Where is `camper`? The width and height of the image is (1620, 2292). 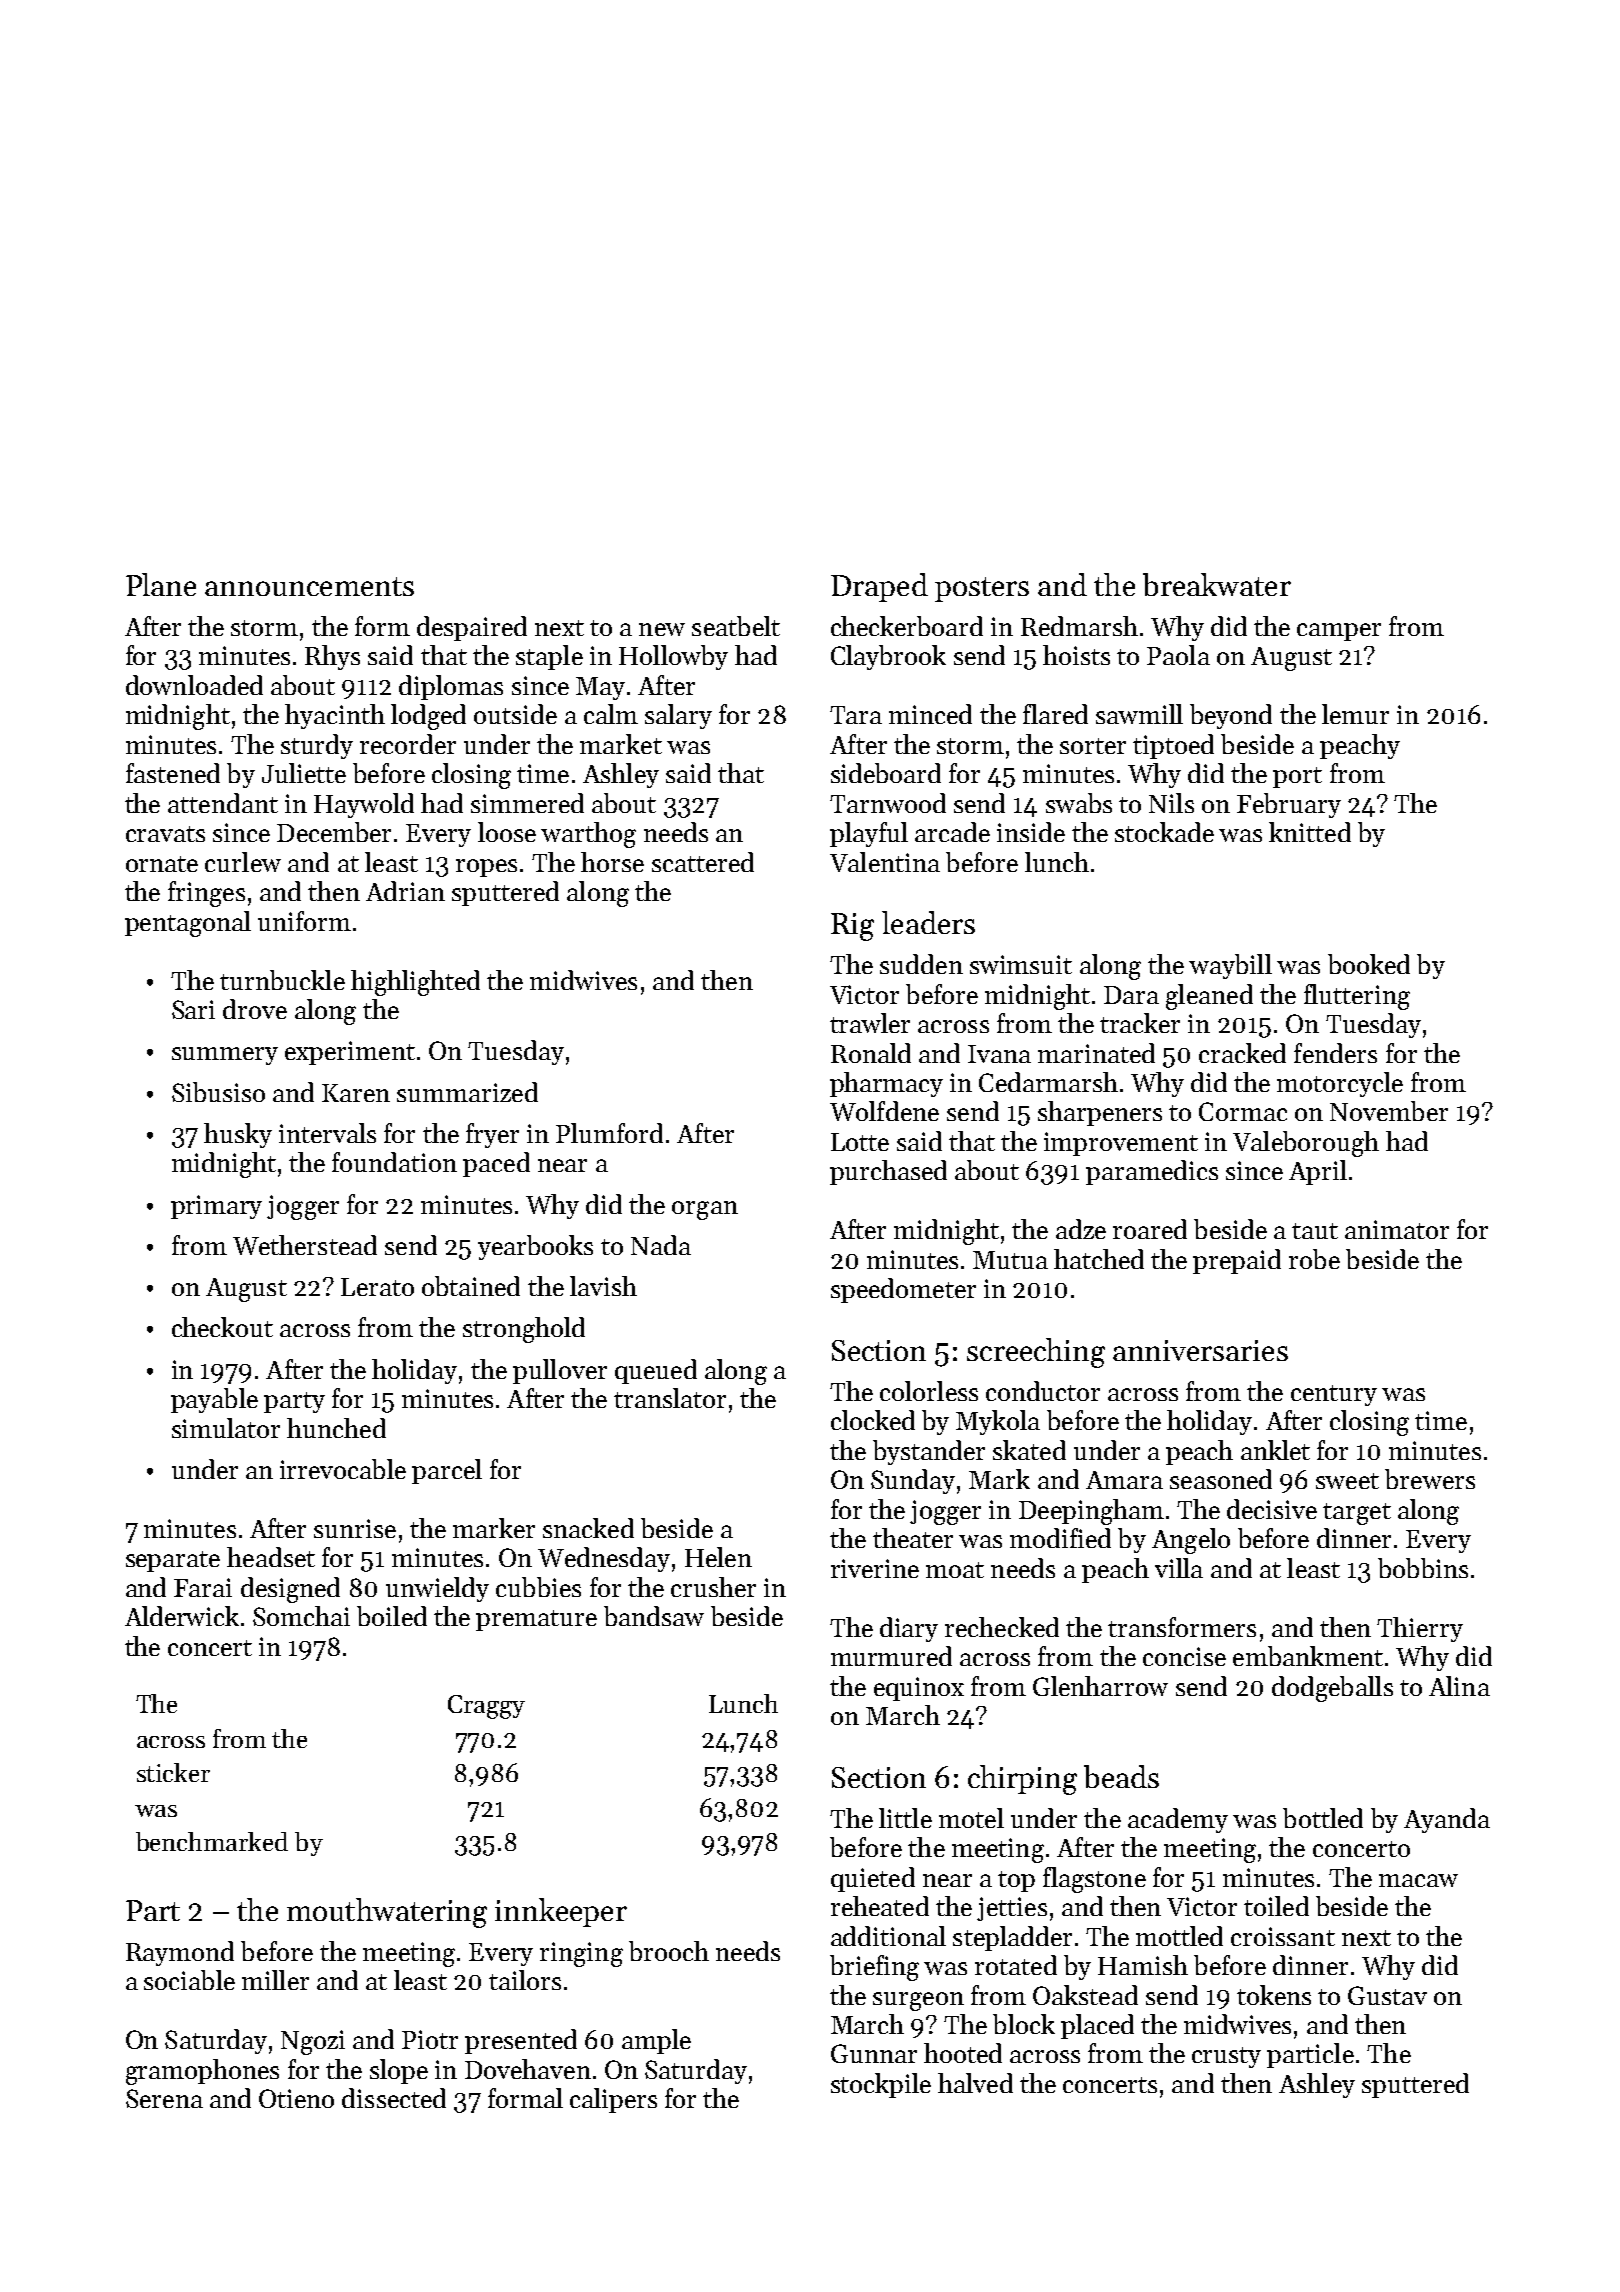
camper is located at coordinates (1339, 632).
